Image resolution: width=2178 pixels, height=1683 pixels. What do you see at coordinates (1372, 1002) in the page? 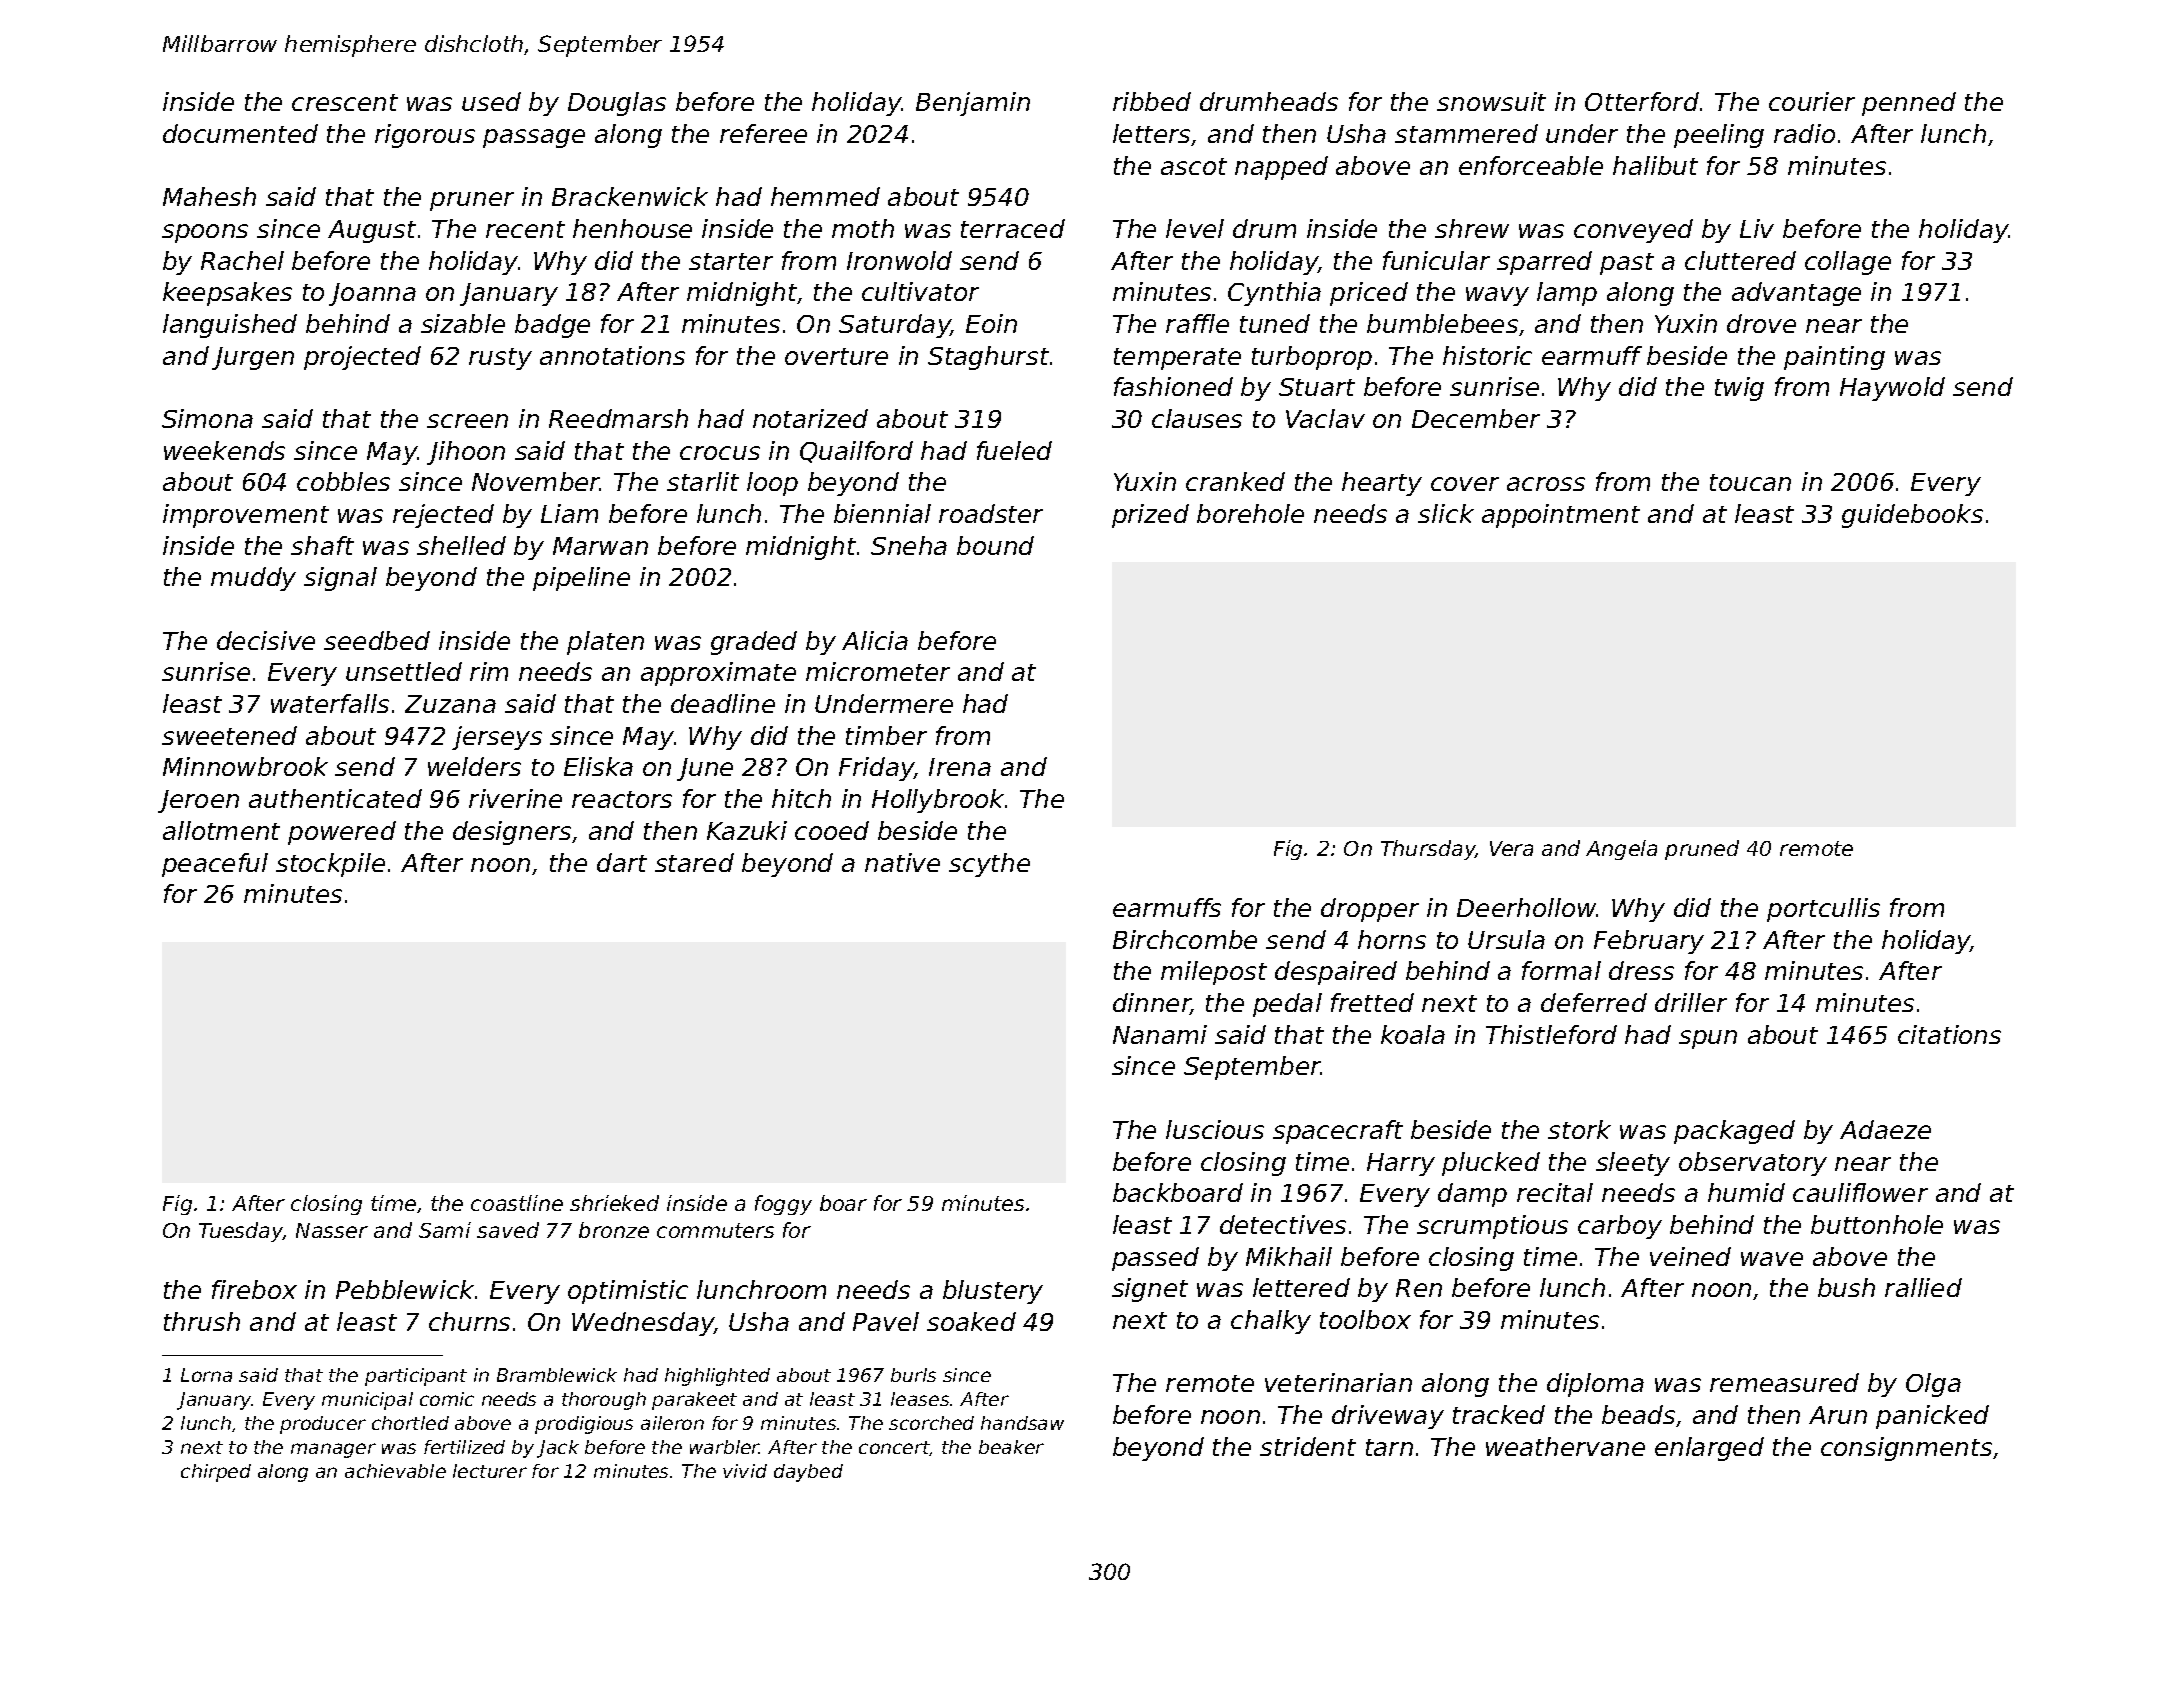
I see `fretted` at bounding box center [1372, 1002].
